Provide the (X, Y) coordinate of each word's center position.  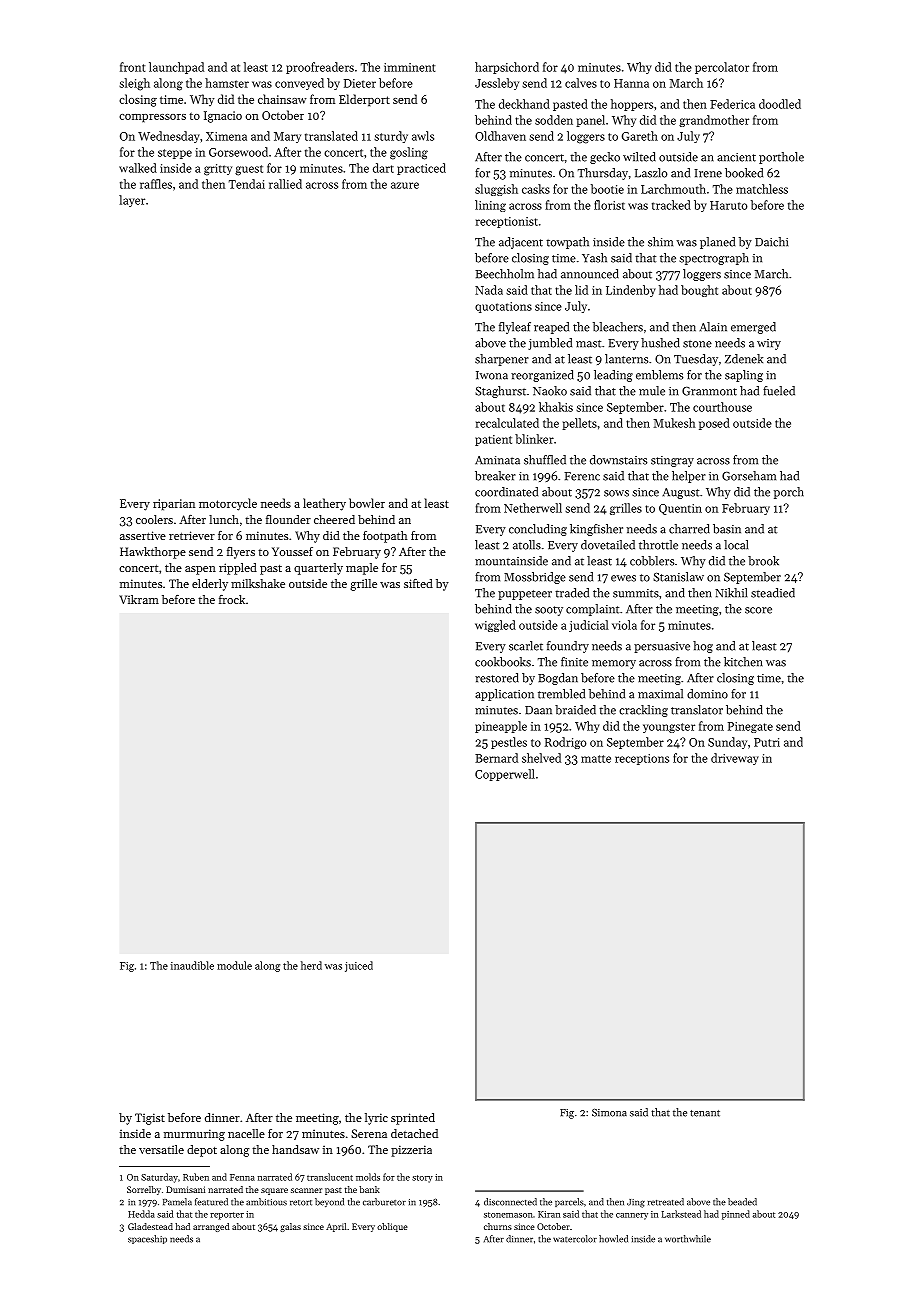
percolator (722, 68)
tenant (705, 1113)
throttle (658, 545)
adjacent (521, 243)
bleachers (618, 327)
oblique (392, 1227)
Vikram (139, 599)
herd (311, 965)
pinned (736, 1215)
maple (362, 569)
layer (132, 201)
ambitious (266, 1202)
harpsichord (507, 68)
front (132, 67)
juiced (359, 966)
